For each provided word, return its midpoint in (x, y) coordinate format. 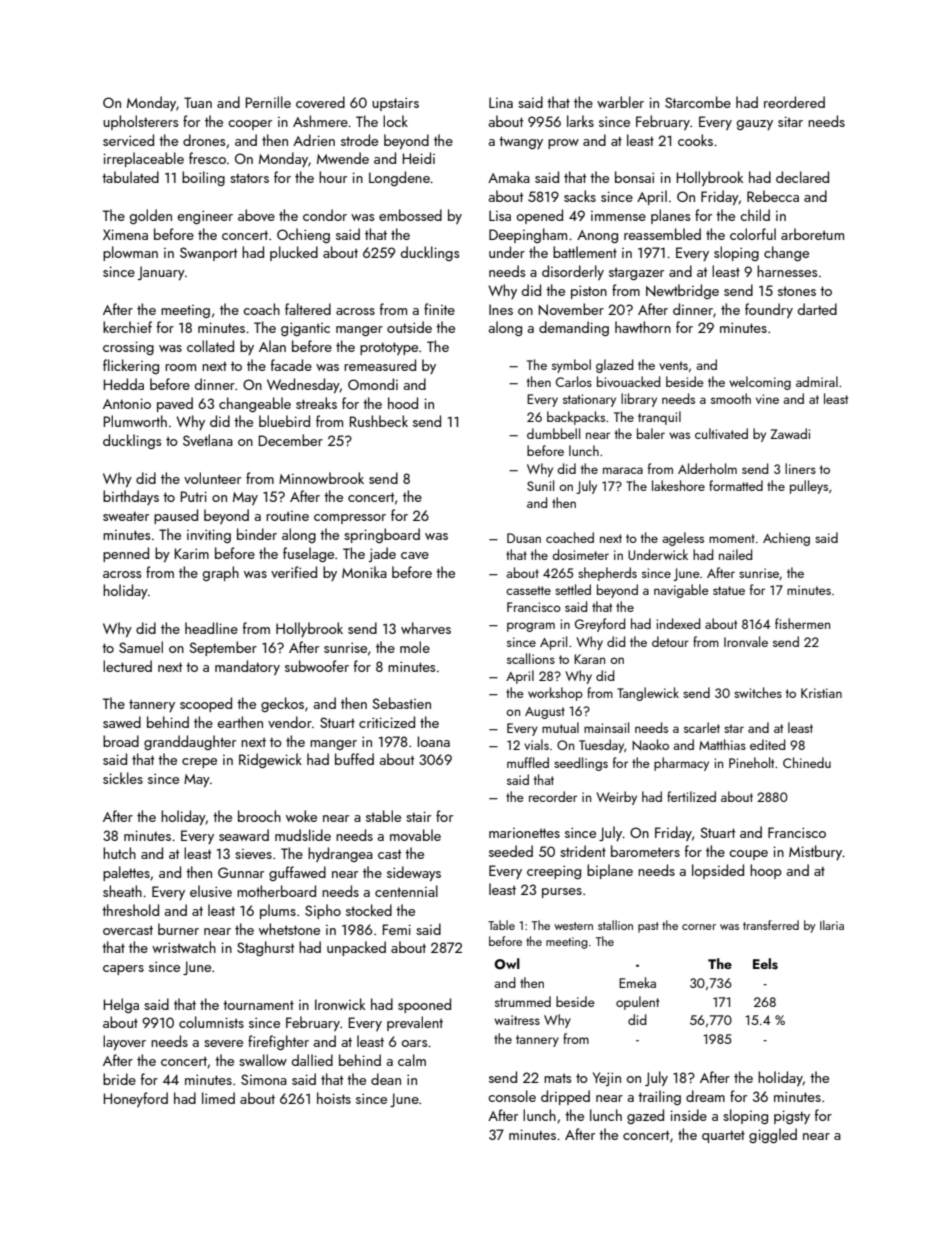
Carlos (574, 381)
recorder (553, 796)
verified (294, 572)
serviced (128, 140)
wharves (426, 628)
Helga (121, 1005)
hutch (119, 853)
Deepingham (528, 235)
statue (729, 590)
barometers (645, 851)
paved (175, 404)
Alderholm (707, 468)
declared (802, 177)
